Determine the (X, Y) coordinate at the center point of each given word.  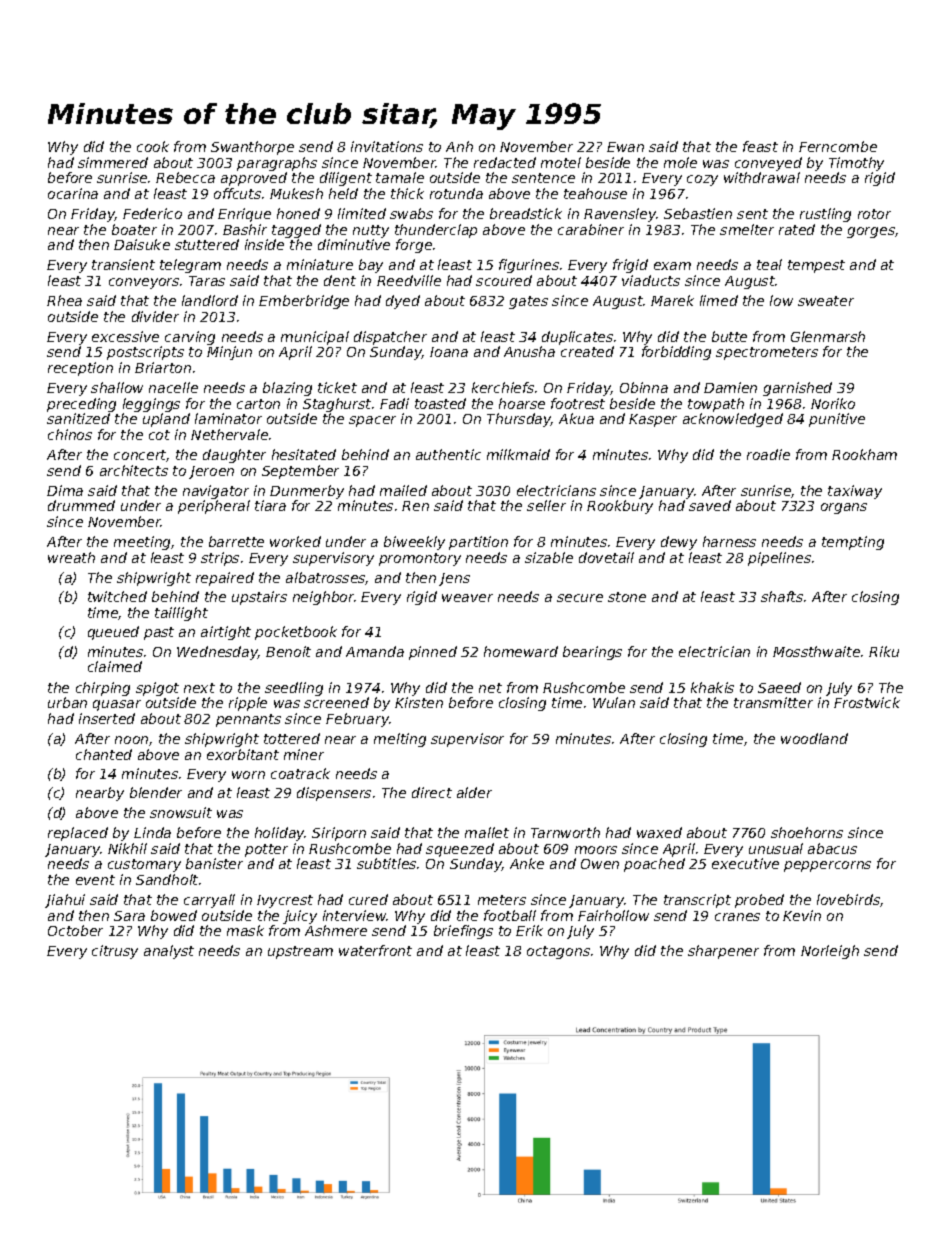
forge (414, 246)
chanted (104, 754)
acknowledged (733, 420)
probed (759, 901)
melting (400, 740)
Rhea (64, 300)
